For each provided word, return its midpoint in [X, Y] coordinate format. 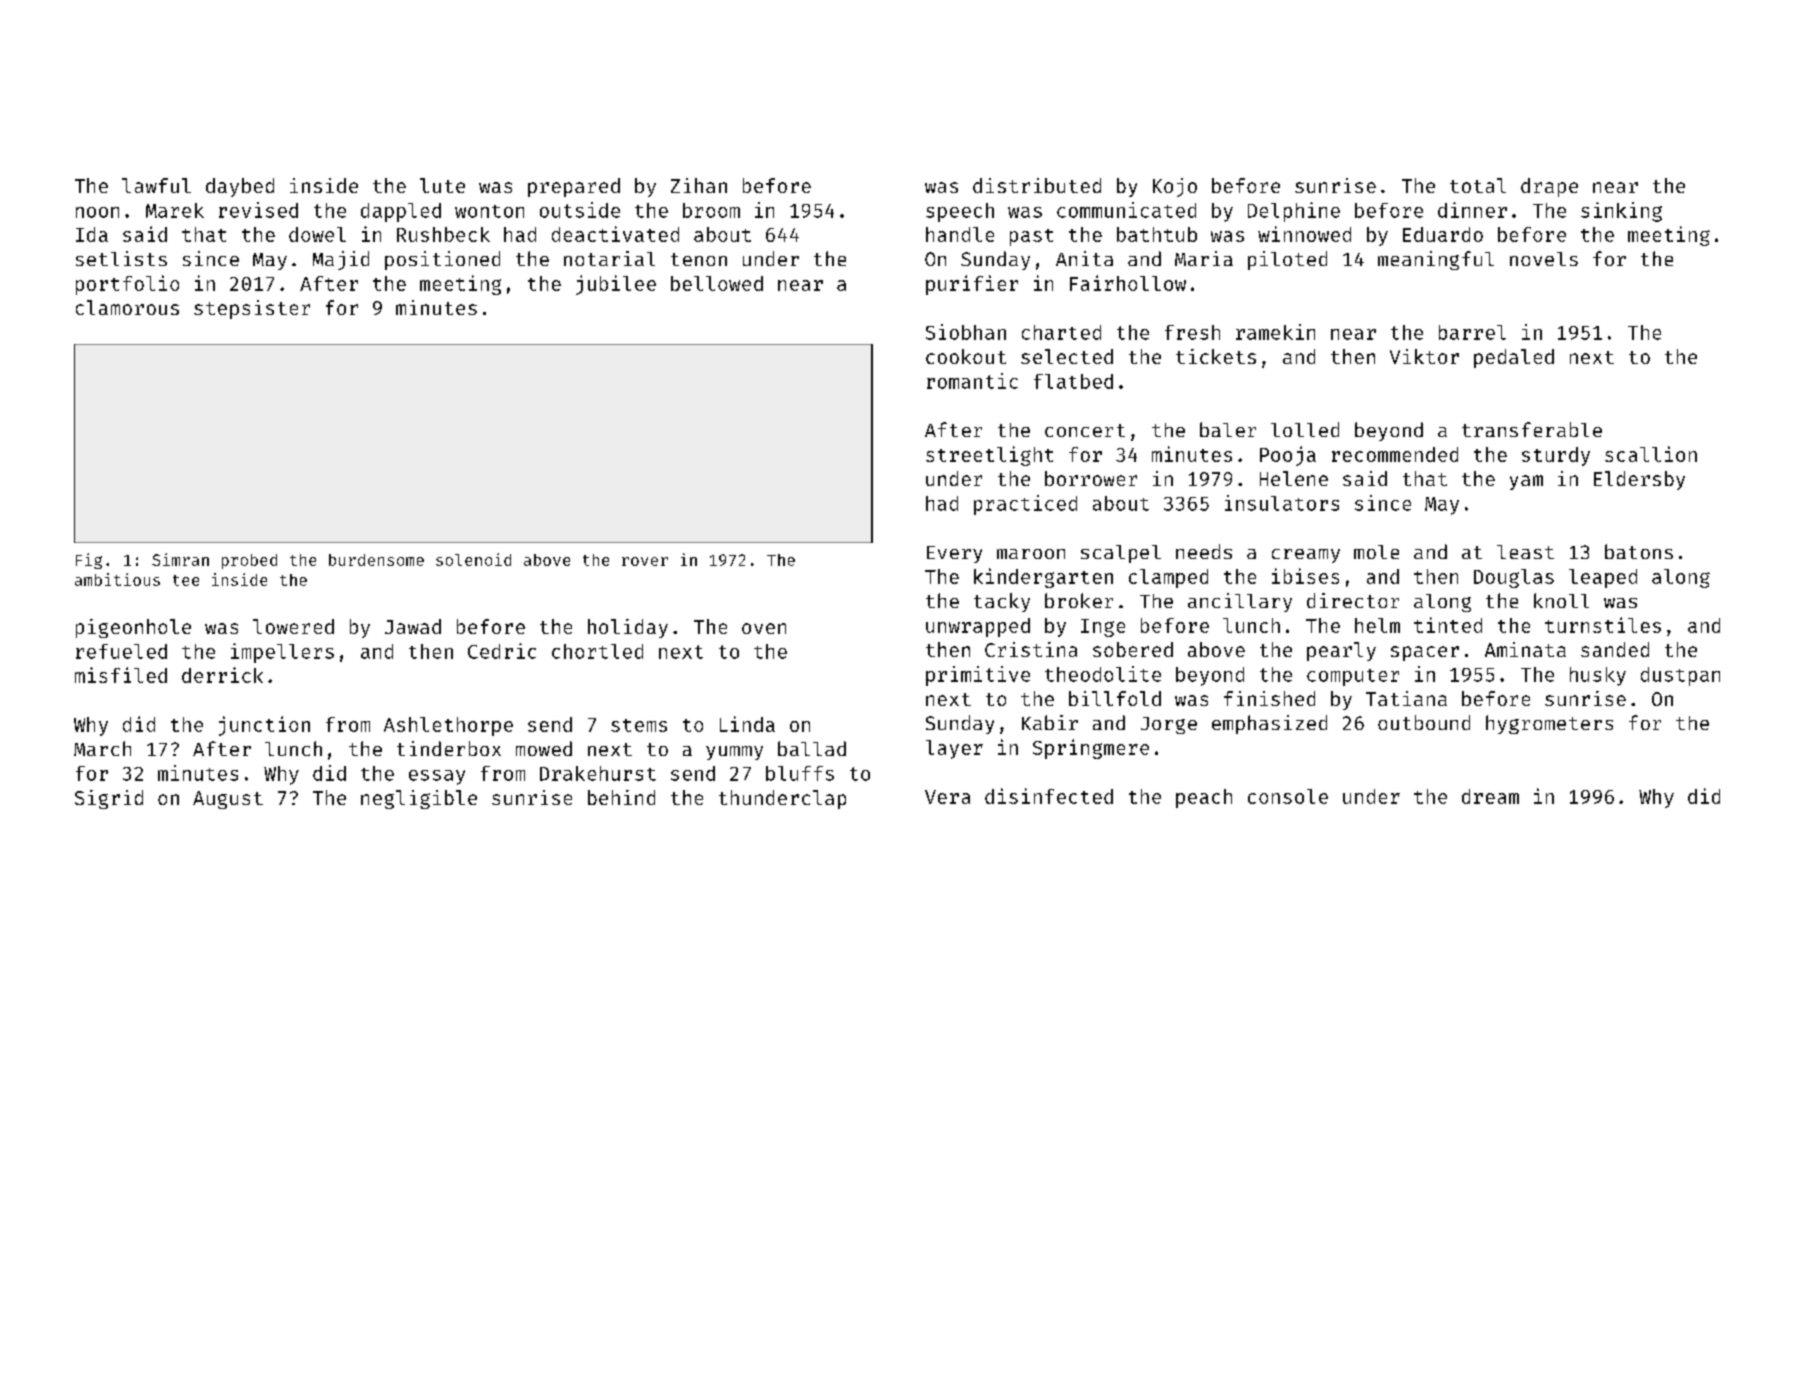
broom [711, 210]
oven [764, 628]
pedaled [1514, 358]
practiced [1025, 505]
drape [1549, 187]
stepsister [252, 309]
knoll [1561, 600]
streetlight [989, 456]
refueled [121, 651]
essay [437, 777]
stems [639, 725]
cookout [966, 356]
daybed [240, 187]
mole [1376, 552]
